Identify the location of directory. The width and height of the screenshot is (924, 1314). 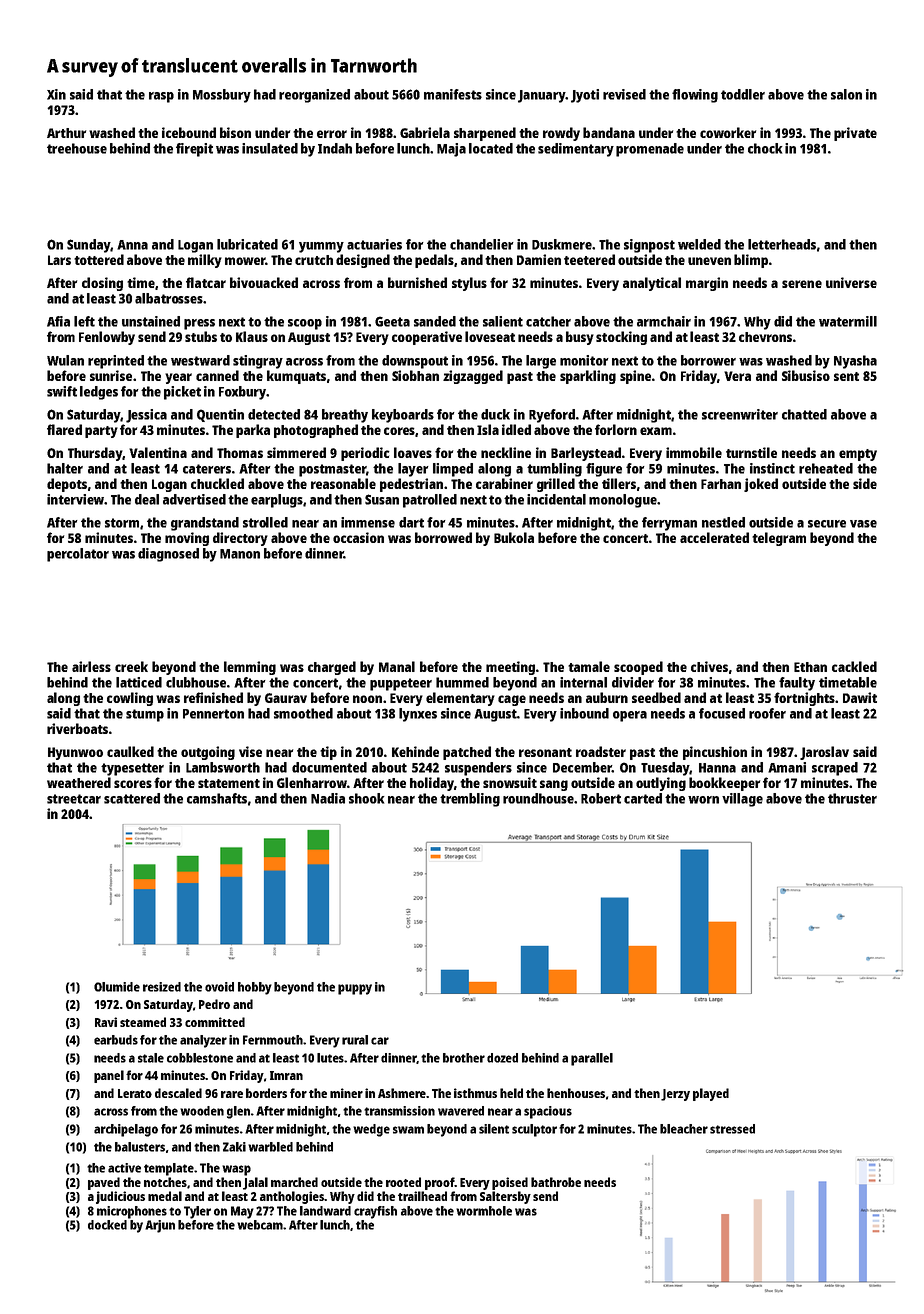
(240, 539).
